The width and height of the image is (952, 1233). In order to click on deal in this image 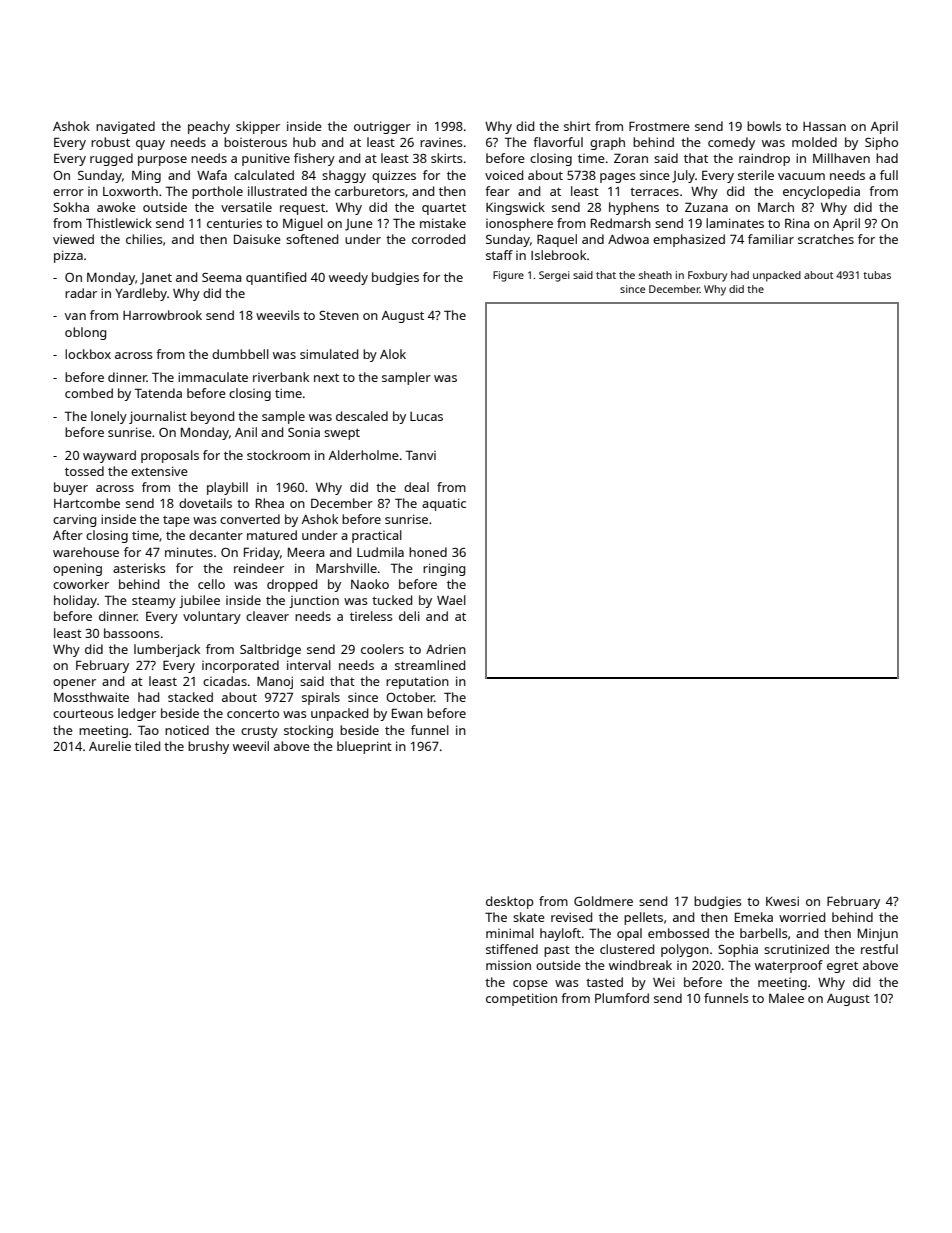, I will do `click(416, 487)`.
